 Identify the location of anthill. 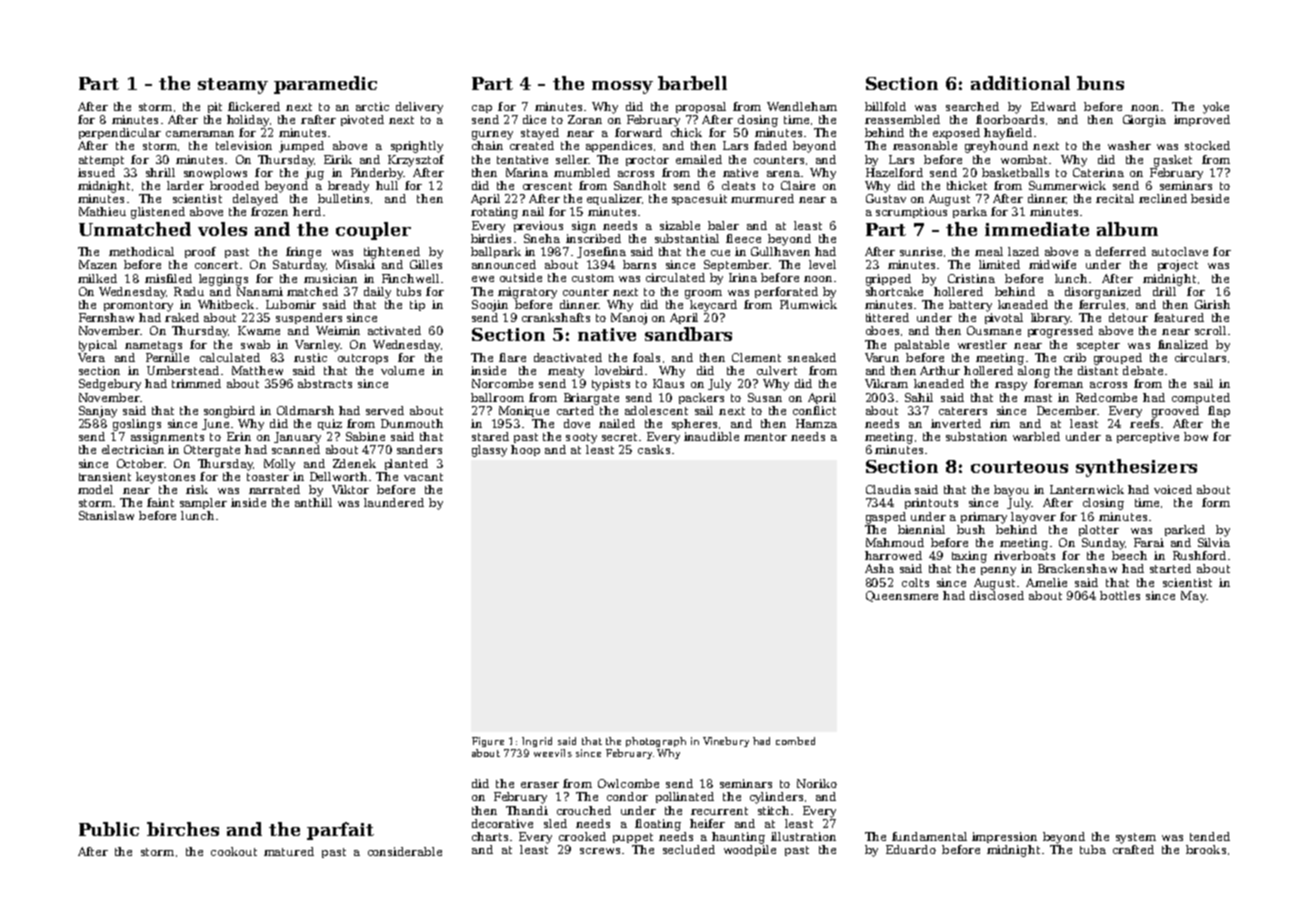
(313, 502).
